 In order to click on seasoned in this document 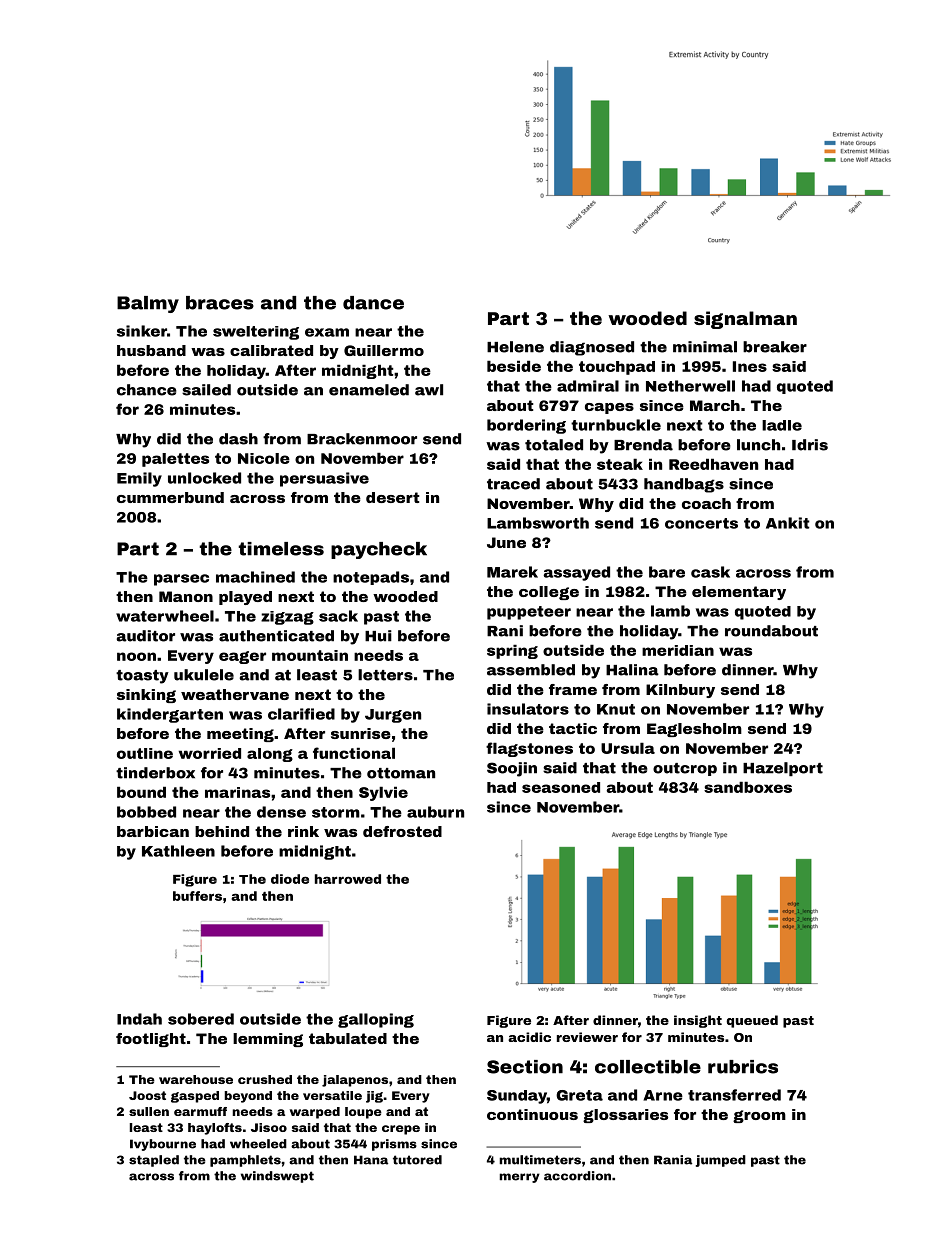, I will do `click(561, 787)`.
